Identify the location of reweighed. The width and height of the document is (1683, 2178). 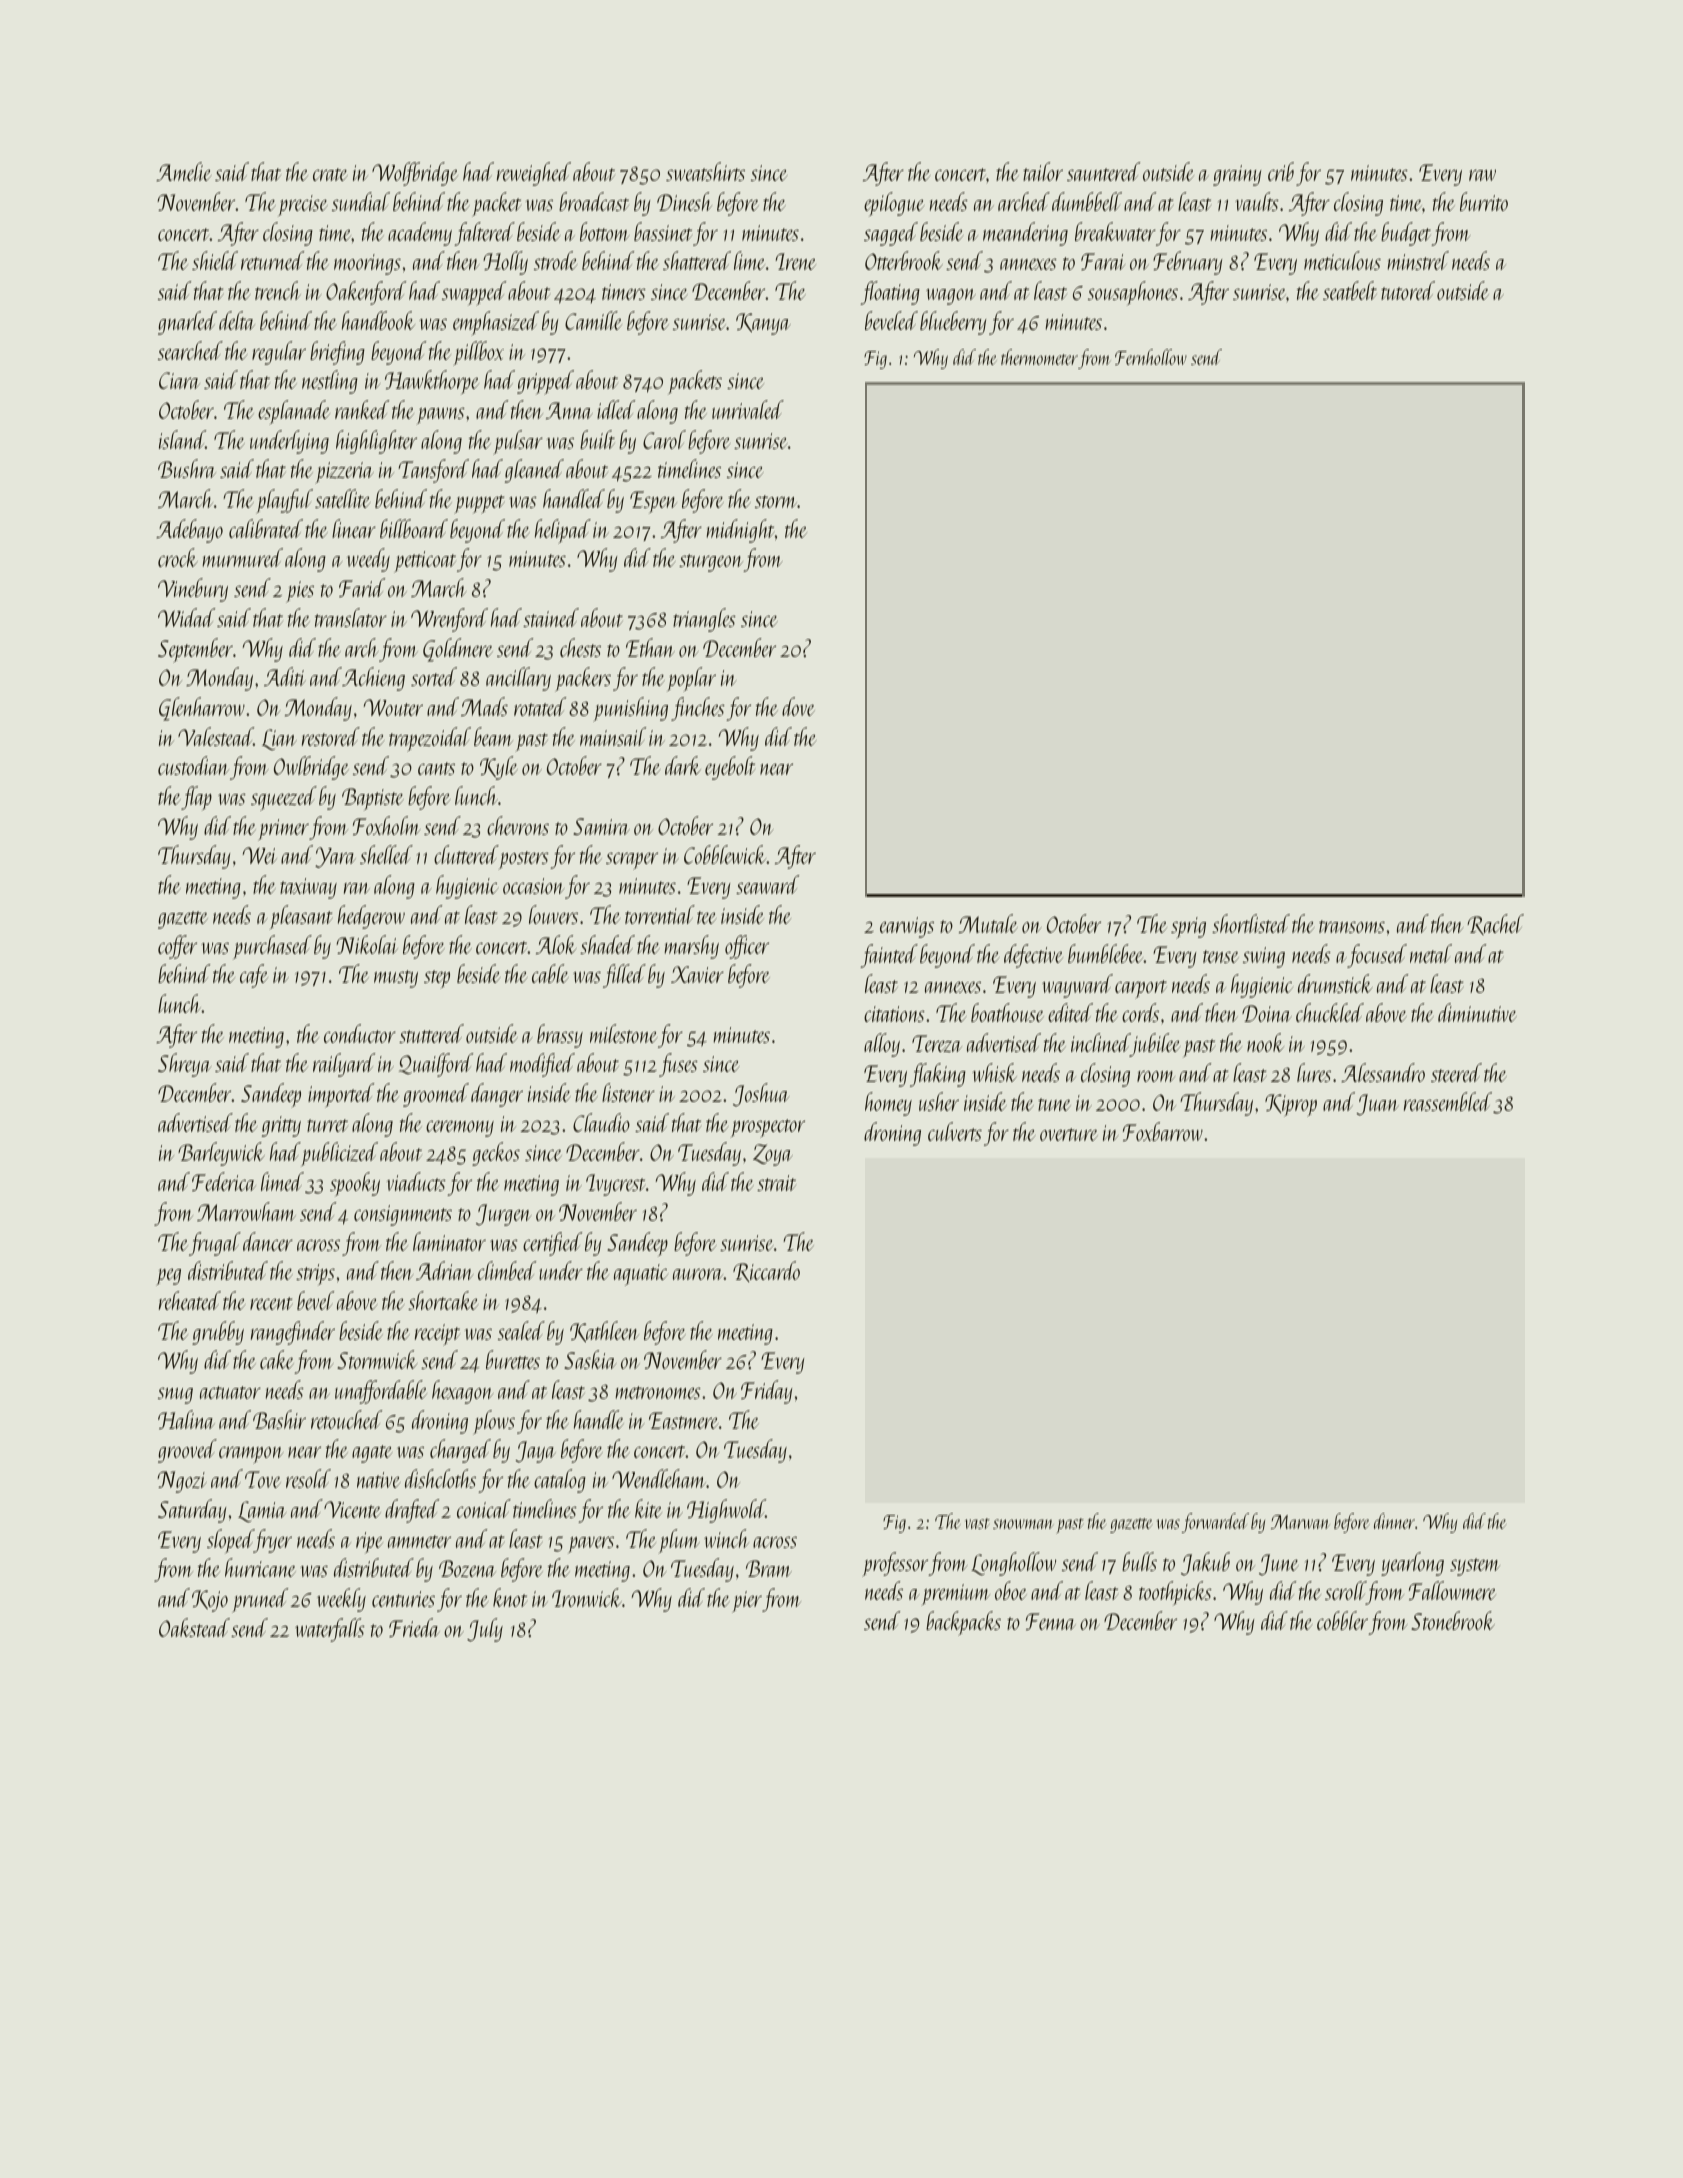
(534, 174).
